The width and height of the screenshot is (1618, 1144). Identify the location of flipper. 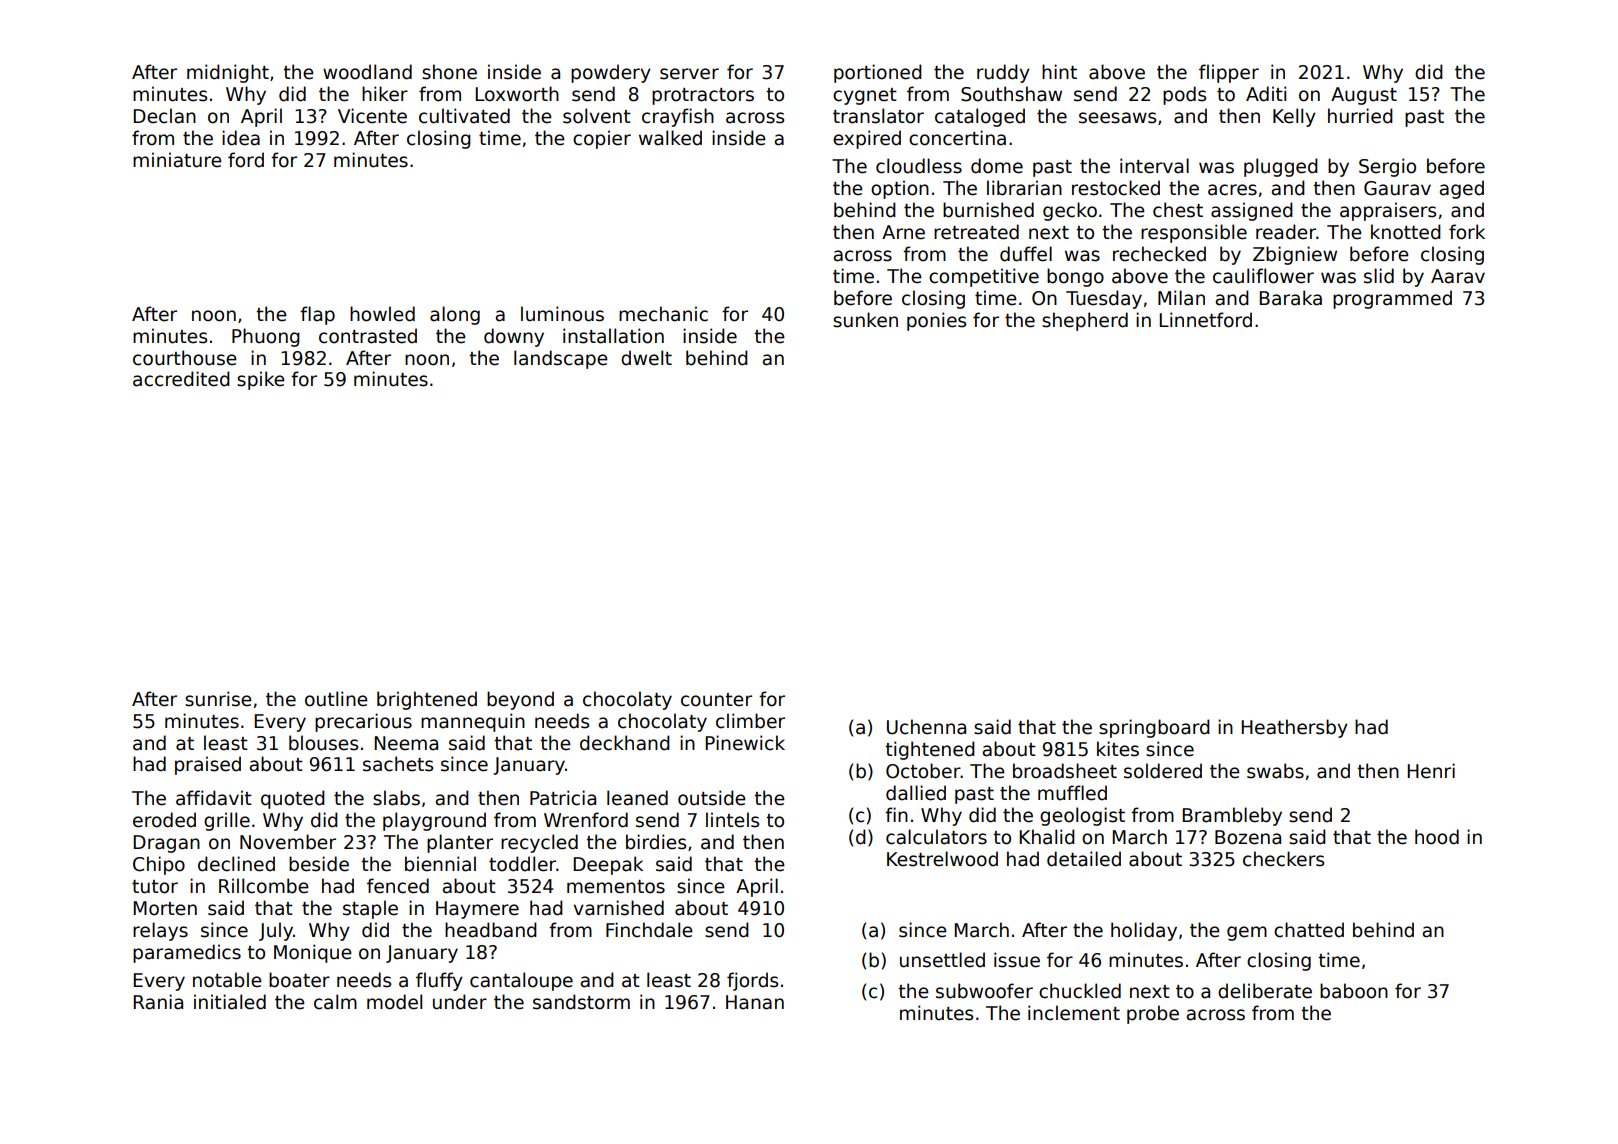
(1229, 73).
